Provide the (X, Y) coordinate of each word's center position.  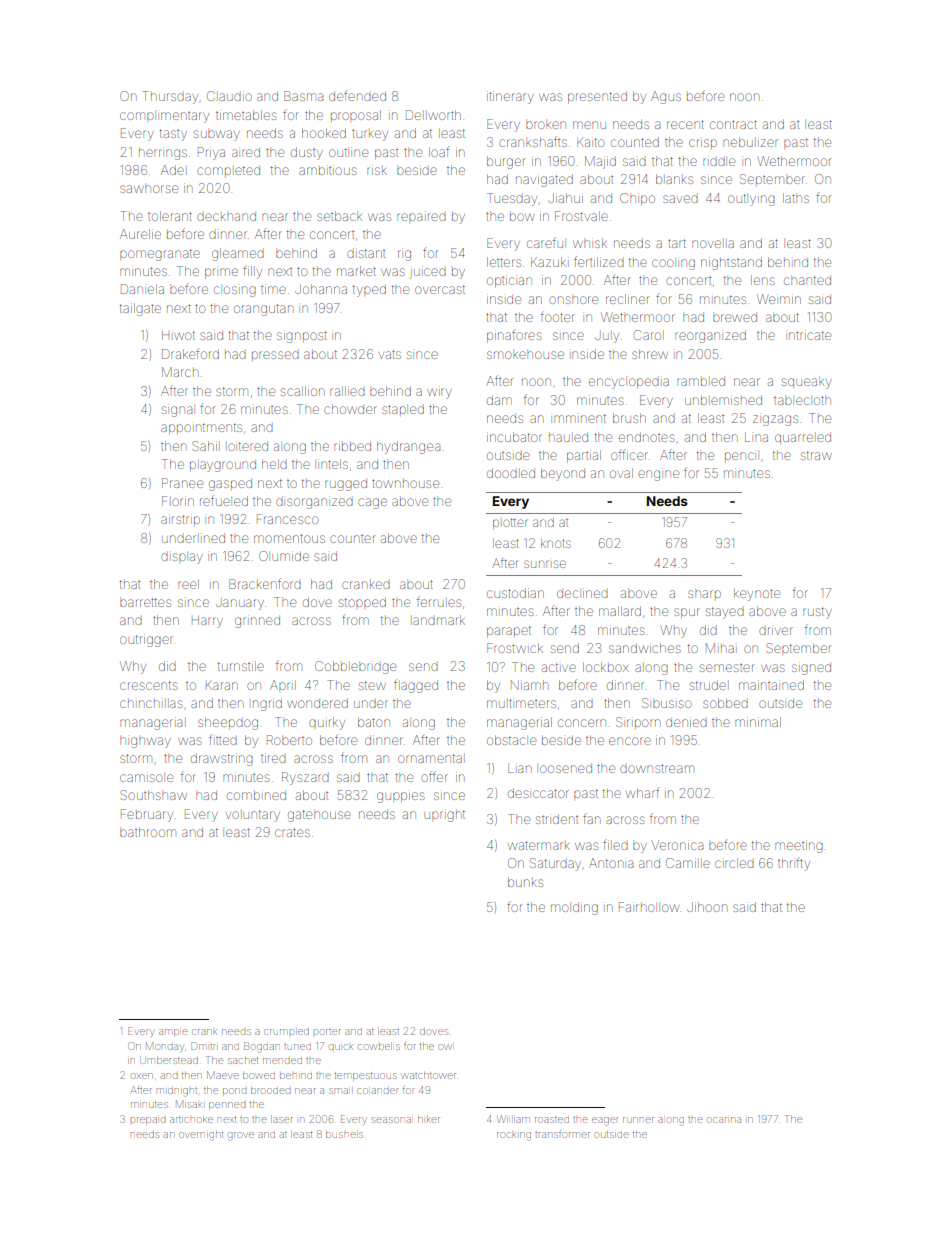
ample (173, 1033)
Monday (164, 1047)
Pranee (182, 483)
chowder (350, 409)
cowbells (379, 1046)
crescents (149, 685)
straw (816, 455)
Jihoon (707, 907)
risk (377, 170)
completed (228, 170)
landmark (439, 620)
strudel (708, 685)
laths (796, 198)
